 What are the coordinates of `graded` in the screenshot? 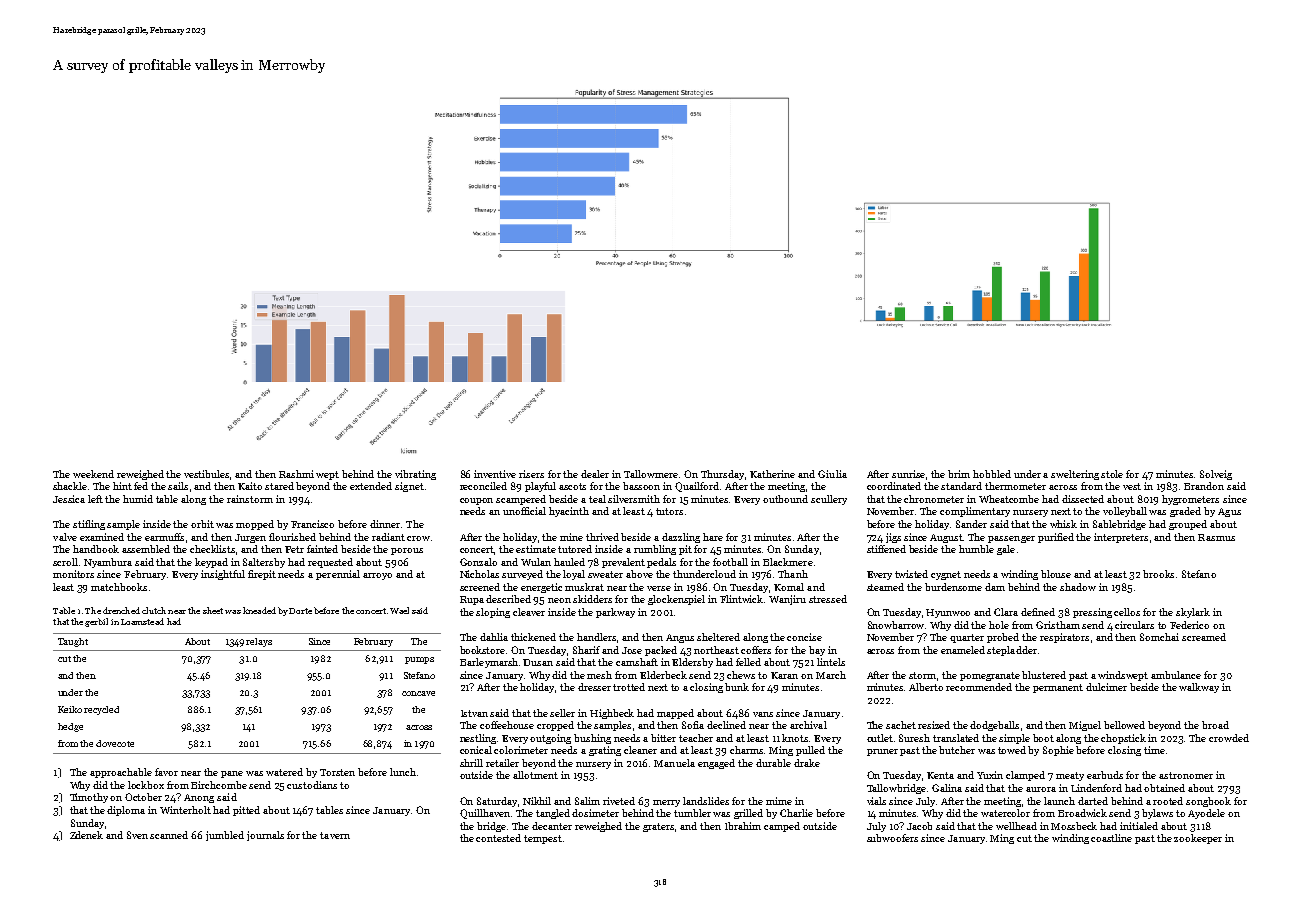 It's located at (1185, 512).
